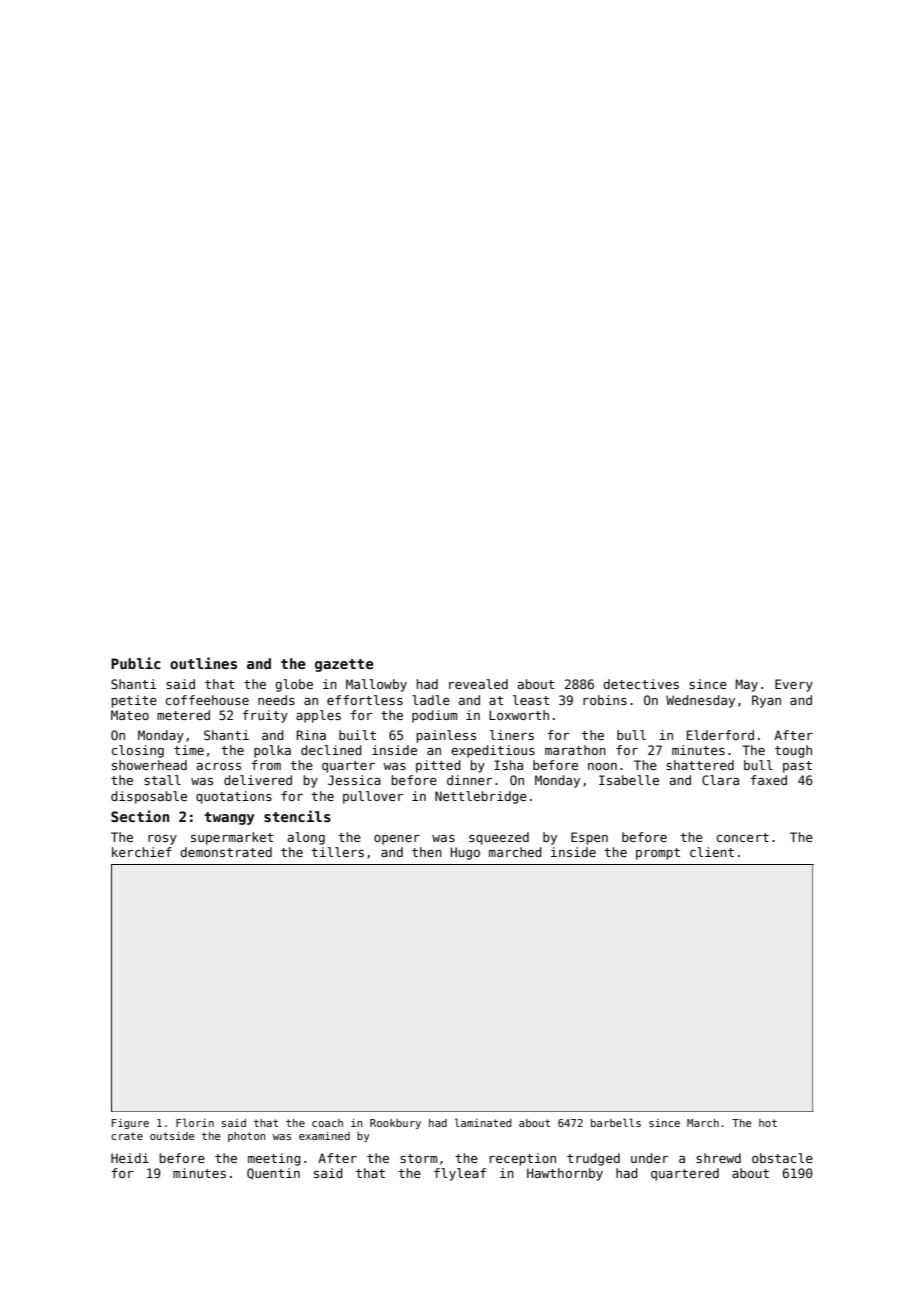 This image has width=924, height=1308. Describe the element at coordinates (247, 1137) in the image. I see `photon` at that location.
